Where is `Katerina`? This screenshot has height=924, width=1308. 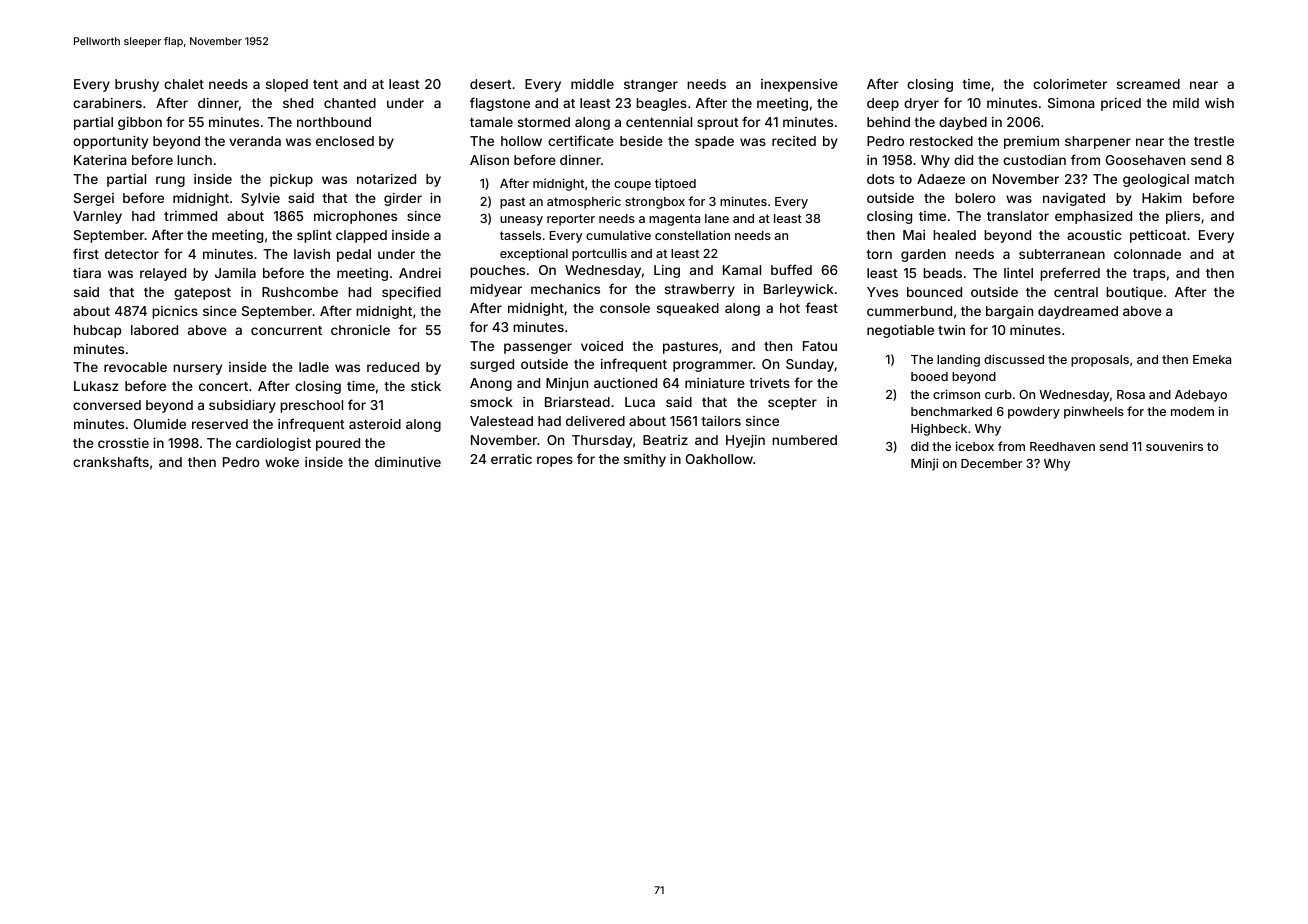 Katerina is located at coordinates (100, 160).
